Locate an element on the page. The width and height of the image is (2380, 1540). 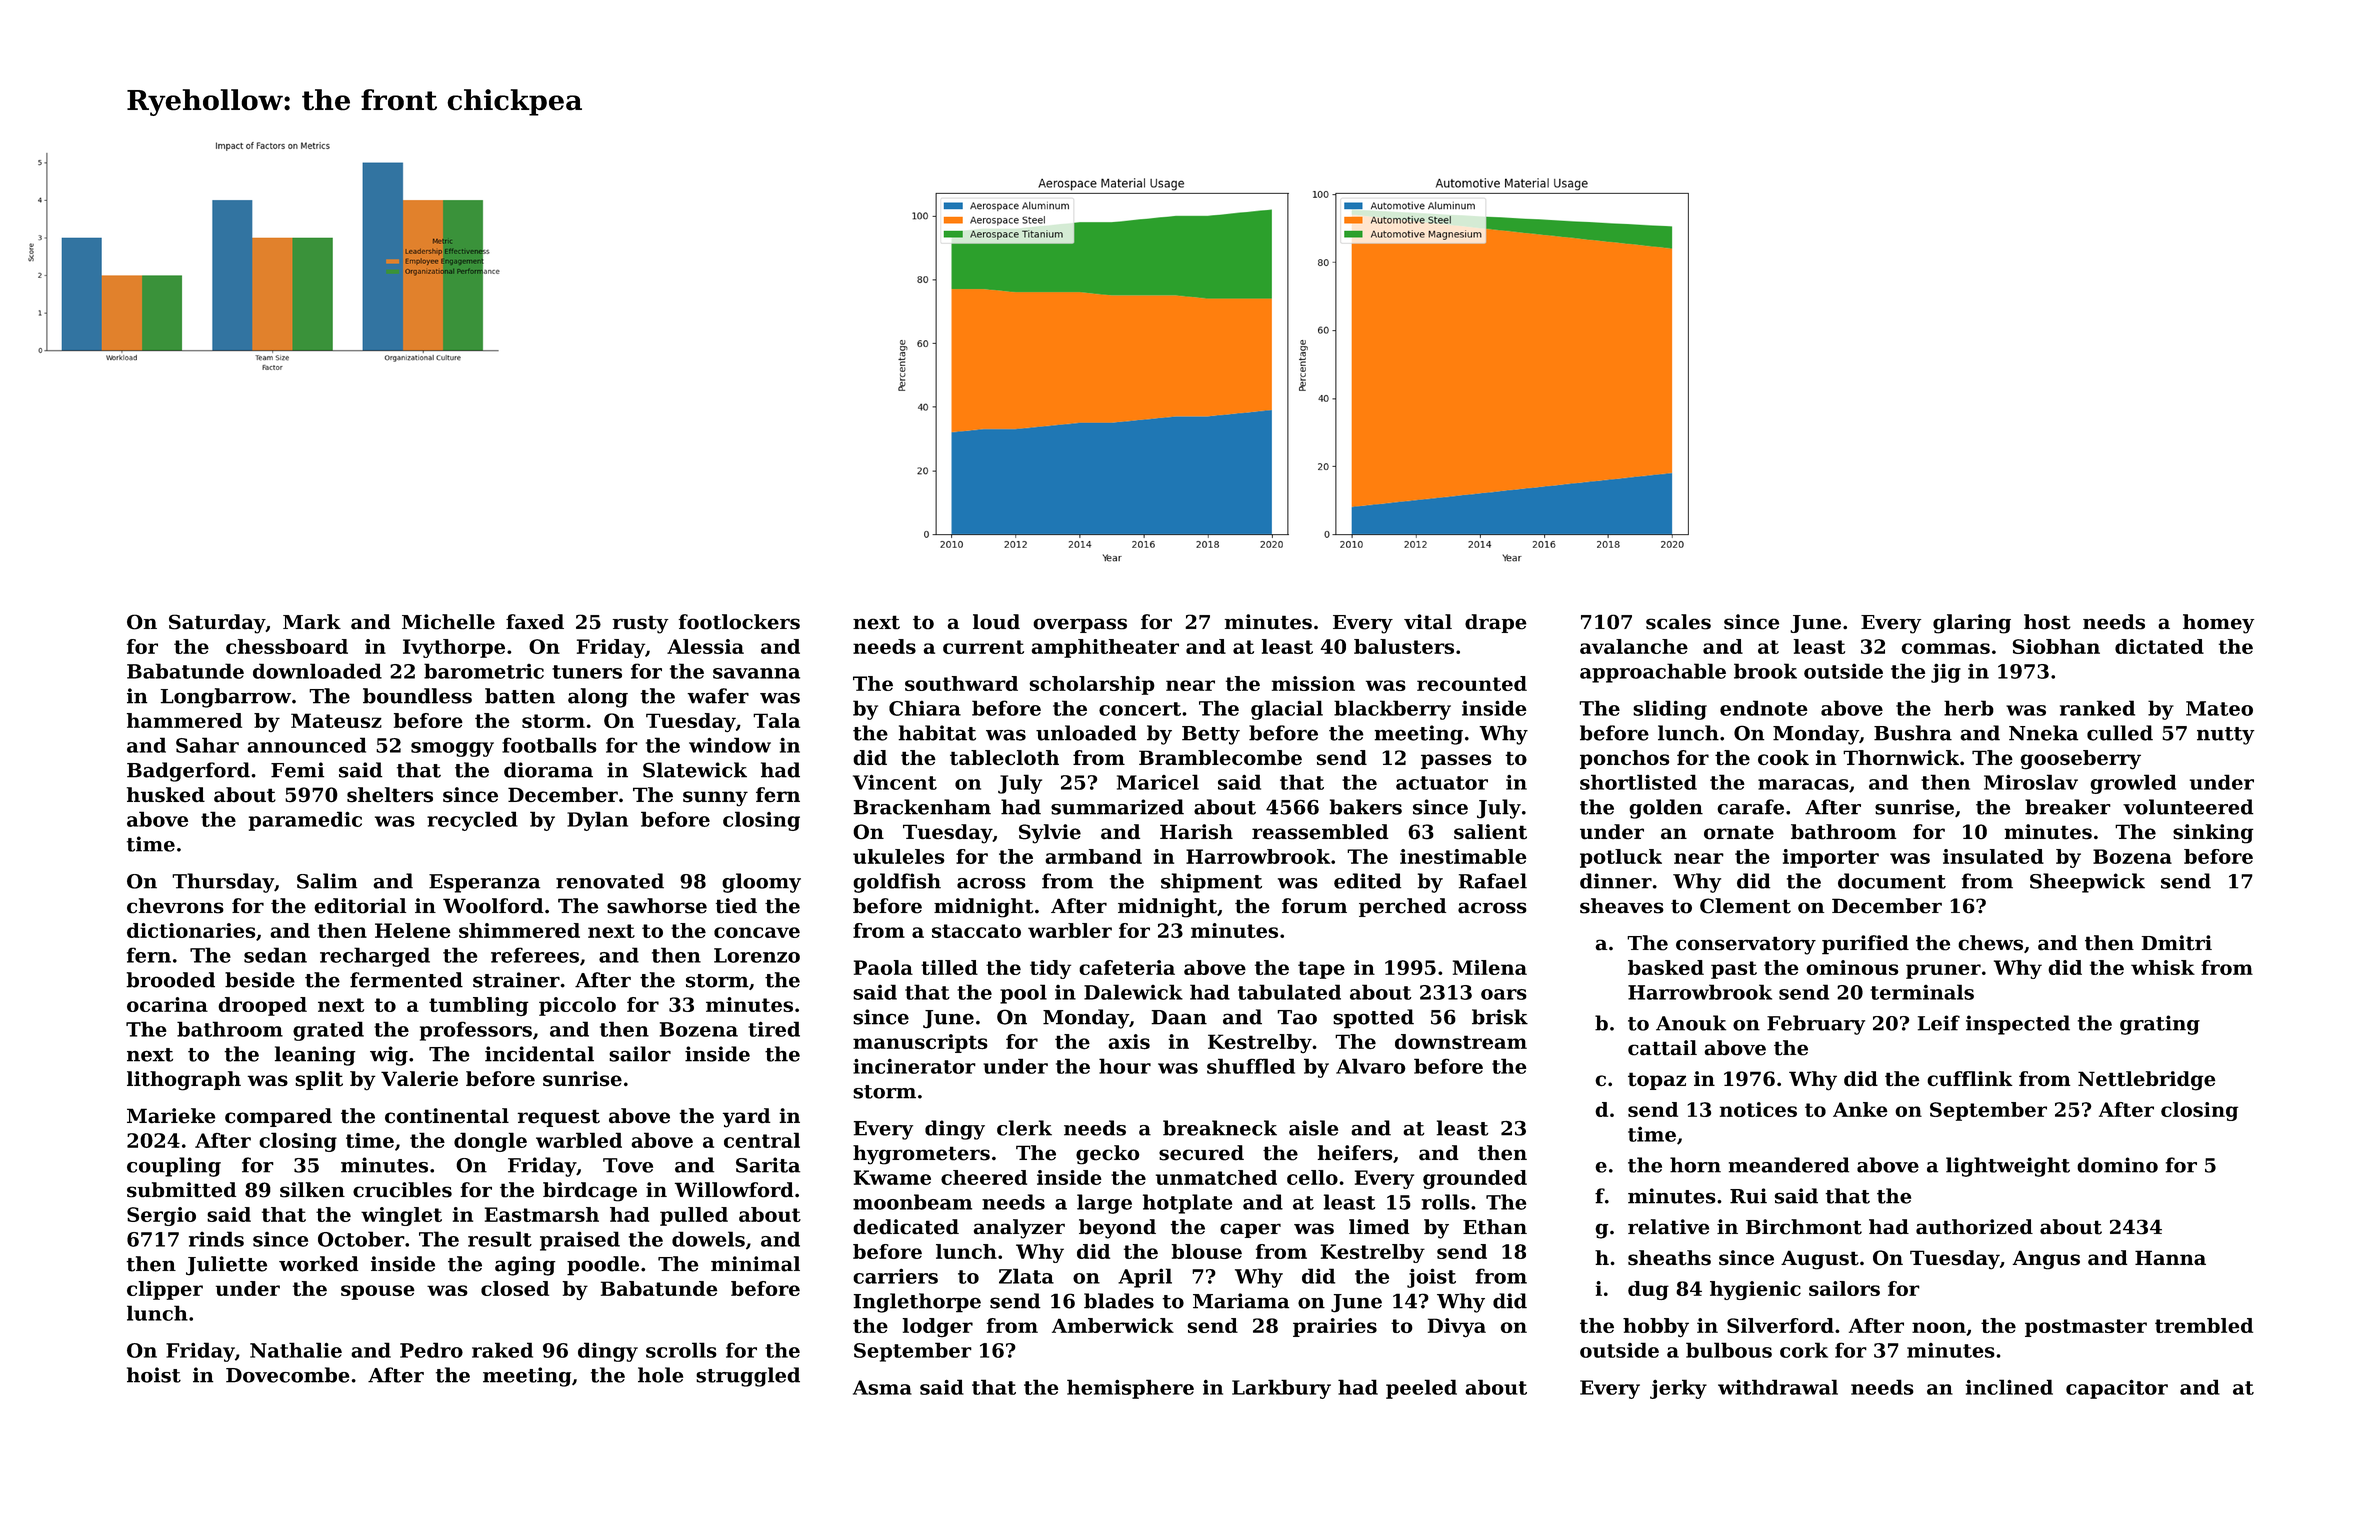
Sheepwick is located at coordinates (2087, 883).
